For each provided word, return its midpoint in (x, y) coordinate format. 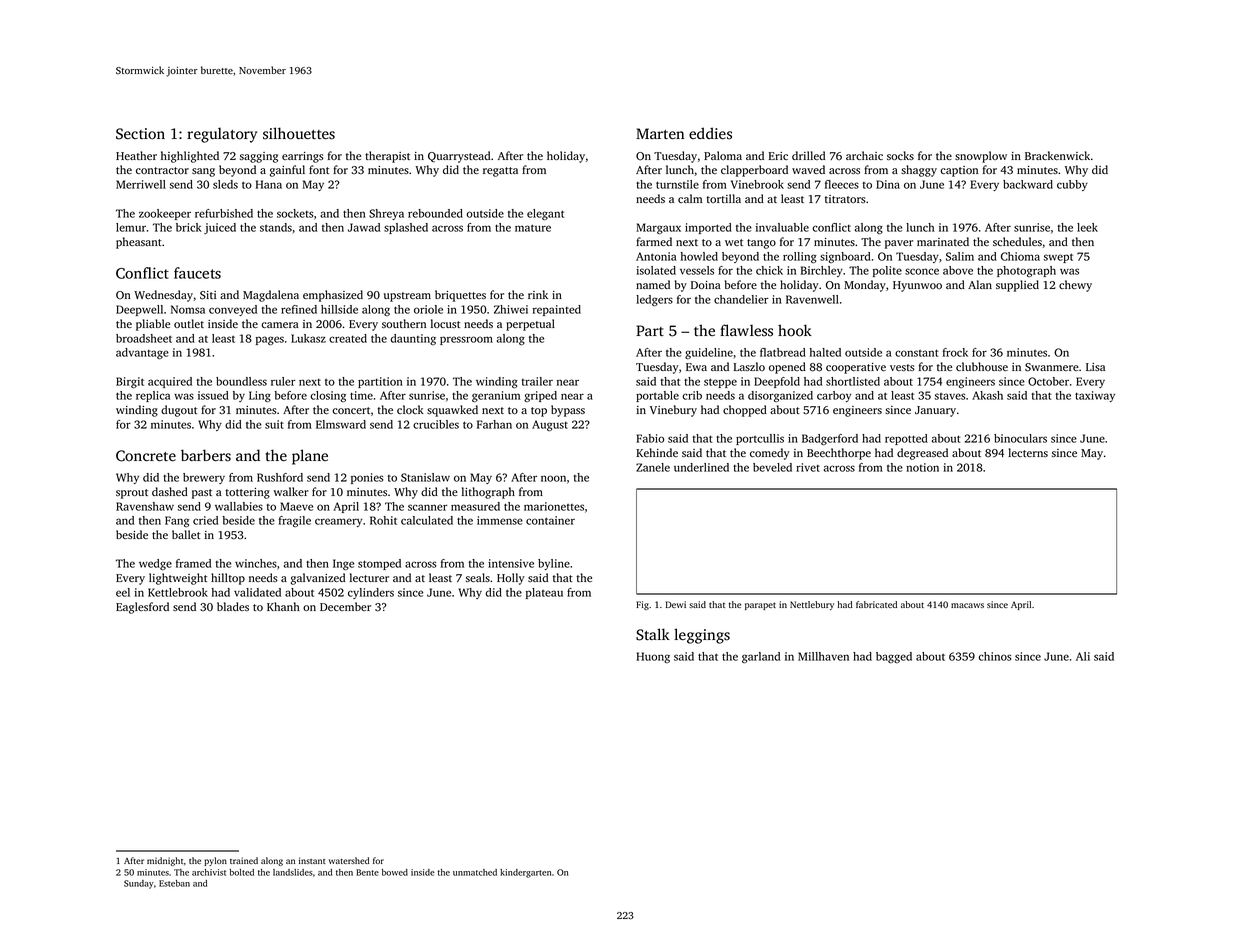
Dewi (676, 604)
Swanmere (1052, 367)
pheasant (139, 243)
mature (533, 228)
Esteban (174, 883)
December (345, 606)
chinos (994, 656)
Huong (653, 657)
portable (657, 396)
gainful (287, 171)
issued (213, 395)
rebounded (435, 213)
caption (959, 171)
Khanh (283, 606)
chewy (1075, 286)
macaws (967, 605)
